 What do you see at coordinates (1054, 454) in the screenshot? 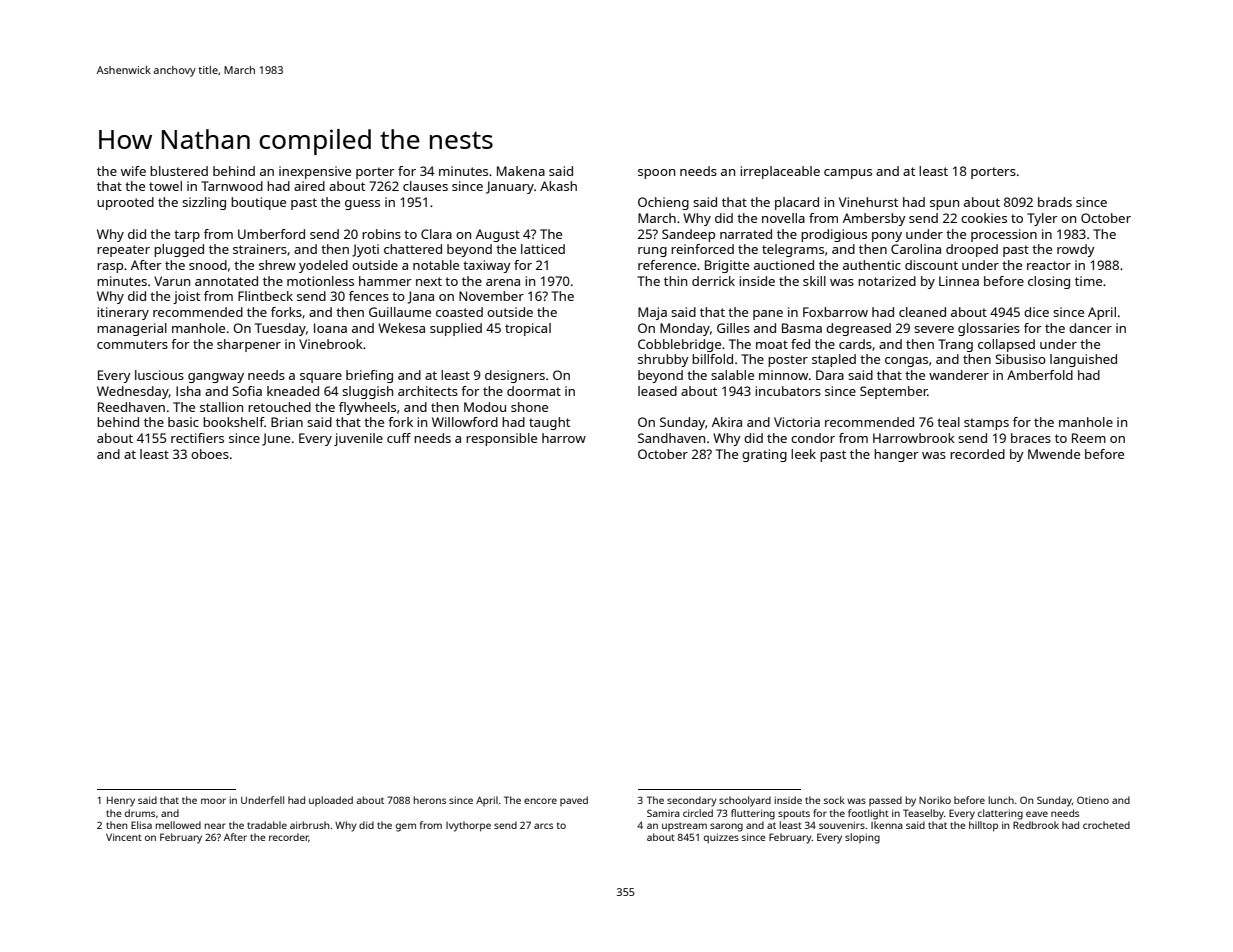
I see `Mwende` at bounding box center [1054, 454].
